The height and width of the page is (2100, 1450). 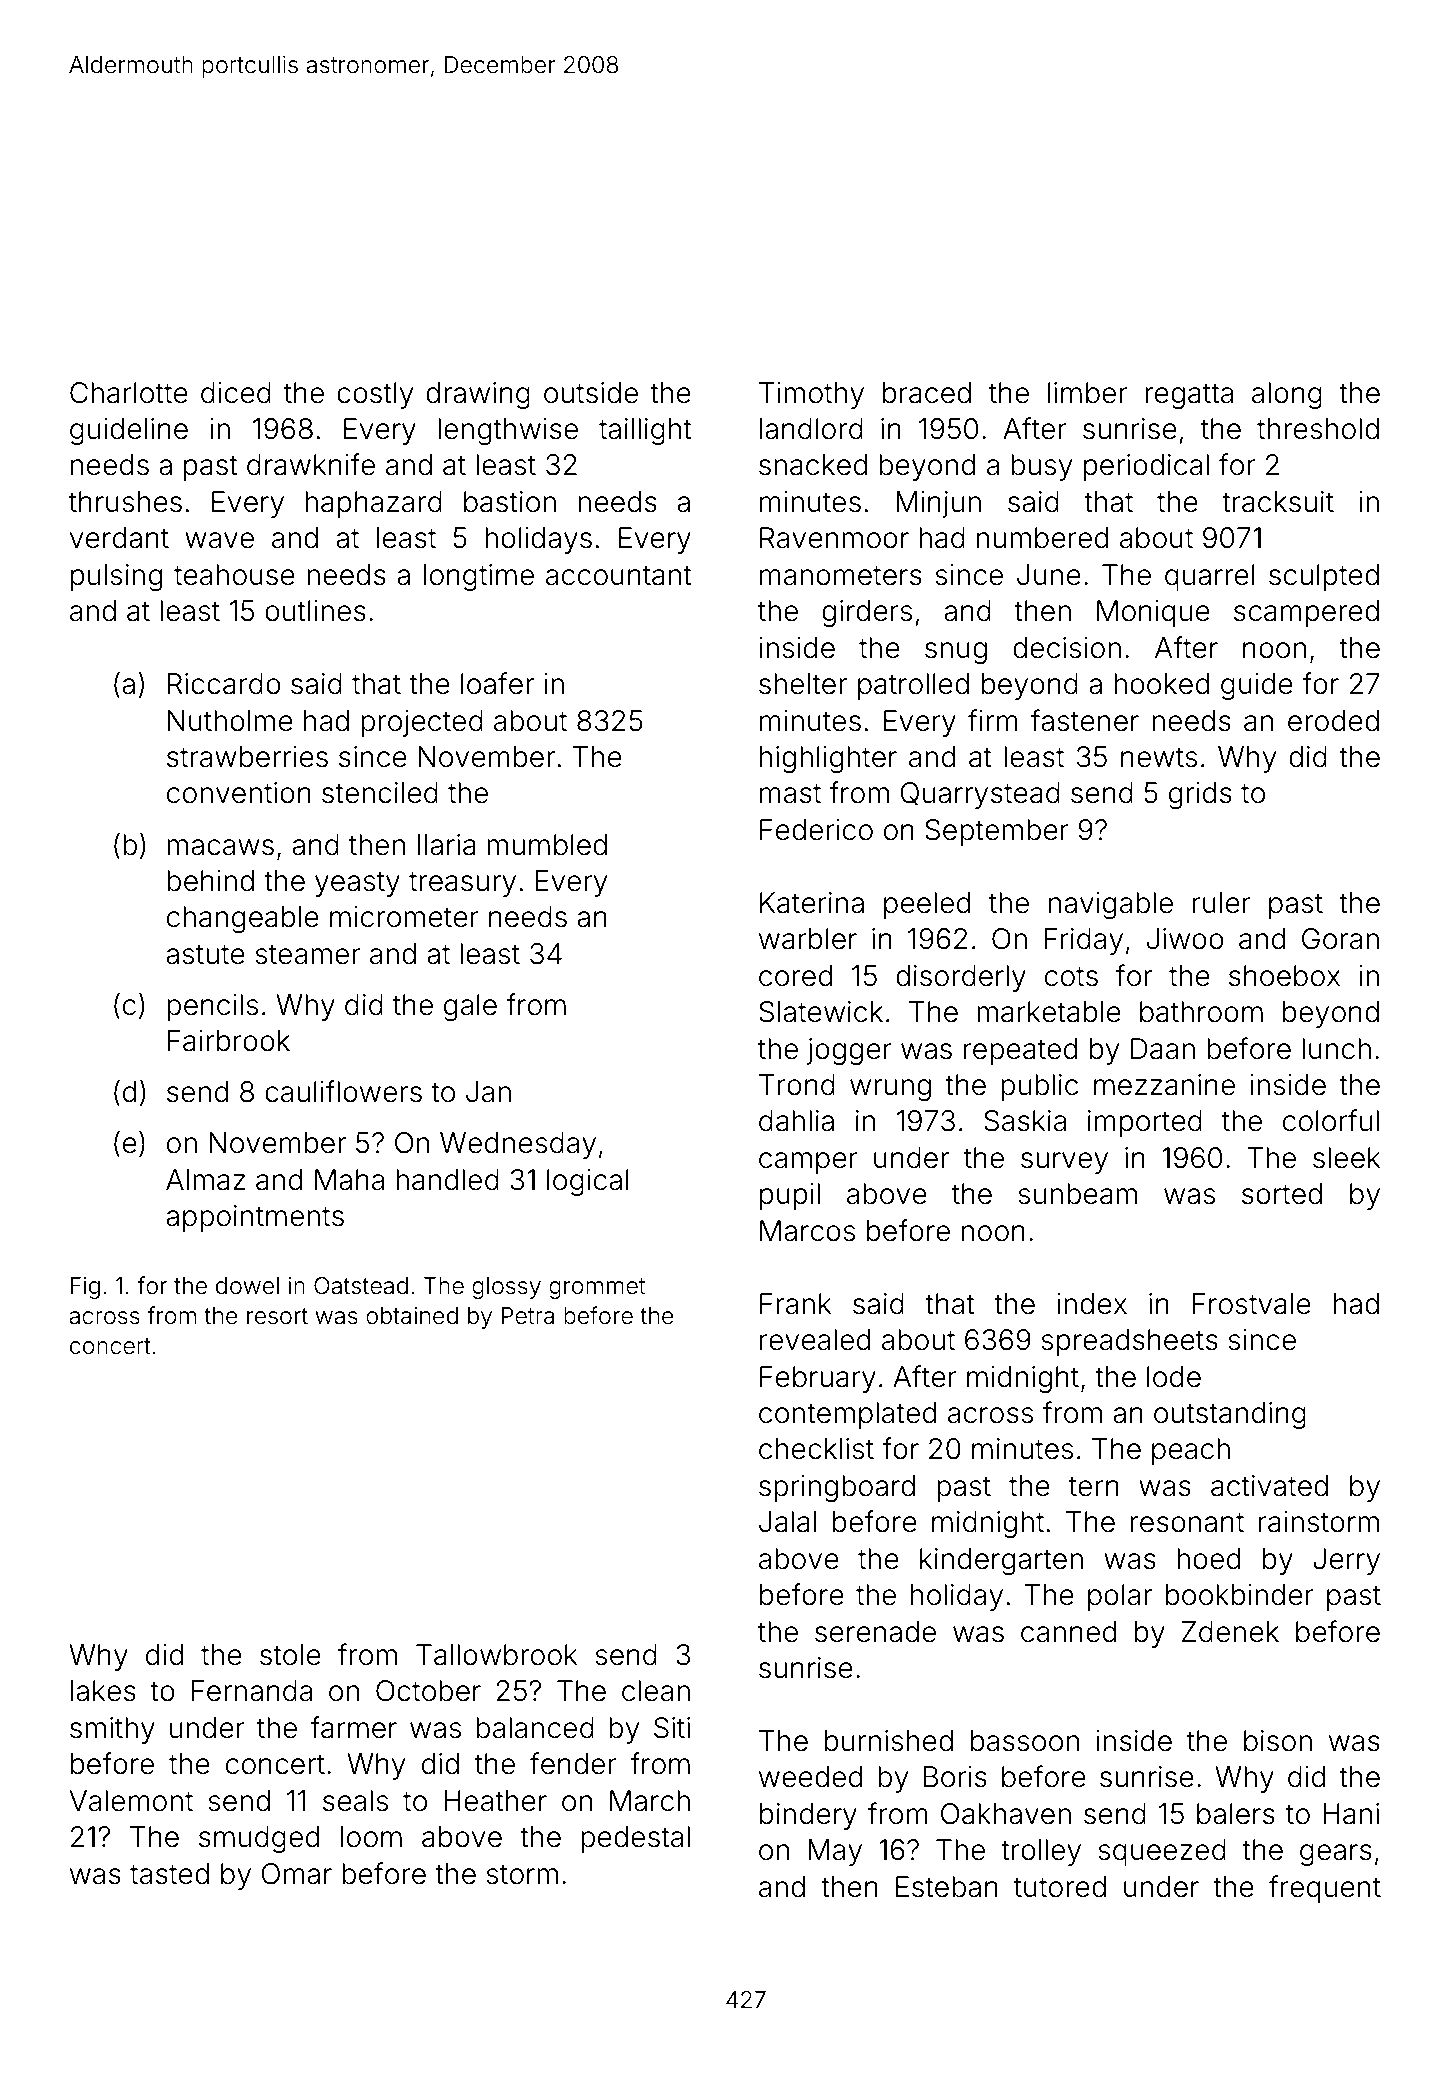 What do you see at coordinates (947, 1887) in the page?
I see `Esteban` at bounding box center [947, 1887].
